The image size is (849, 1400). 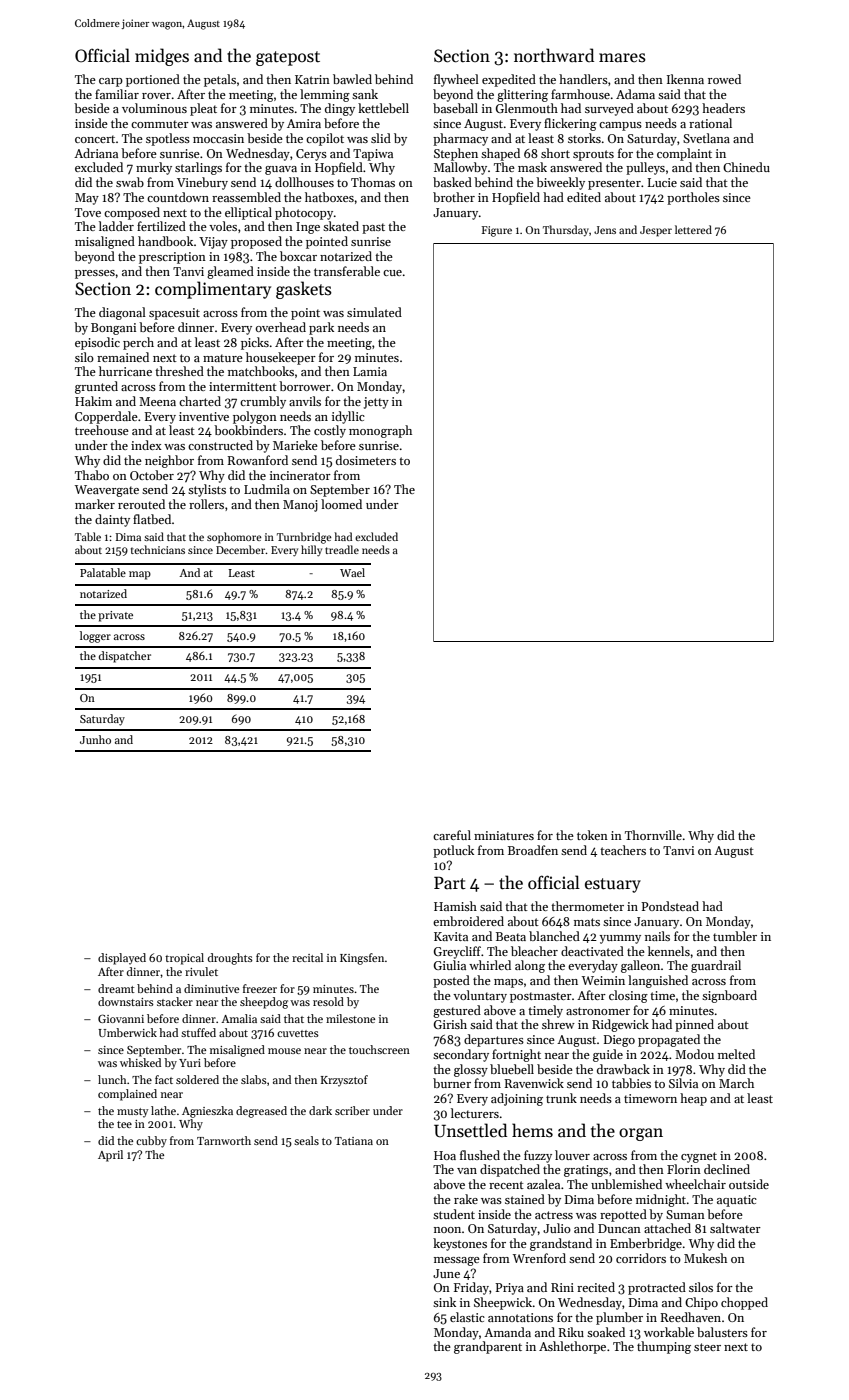 What do you see at coordinates (653, 835) in the screenshot?
I see `Thornville` at bounding box center [653, 835].
